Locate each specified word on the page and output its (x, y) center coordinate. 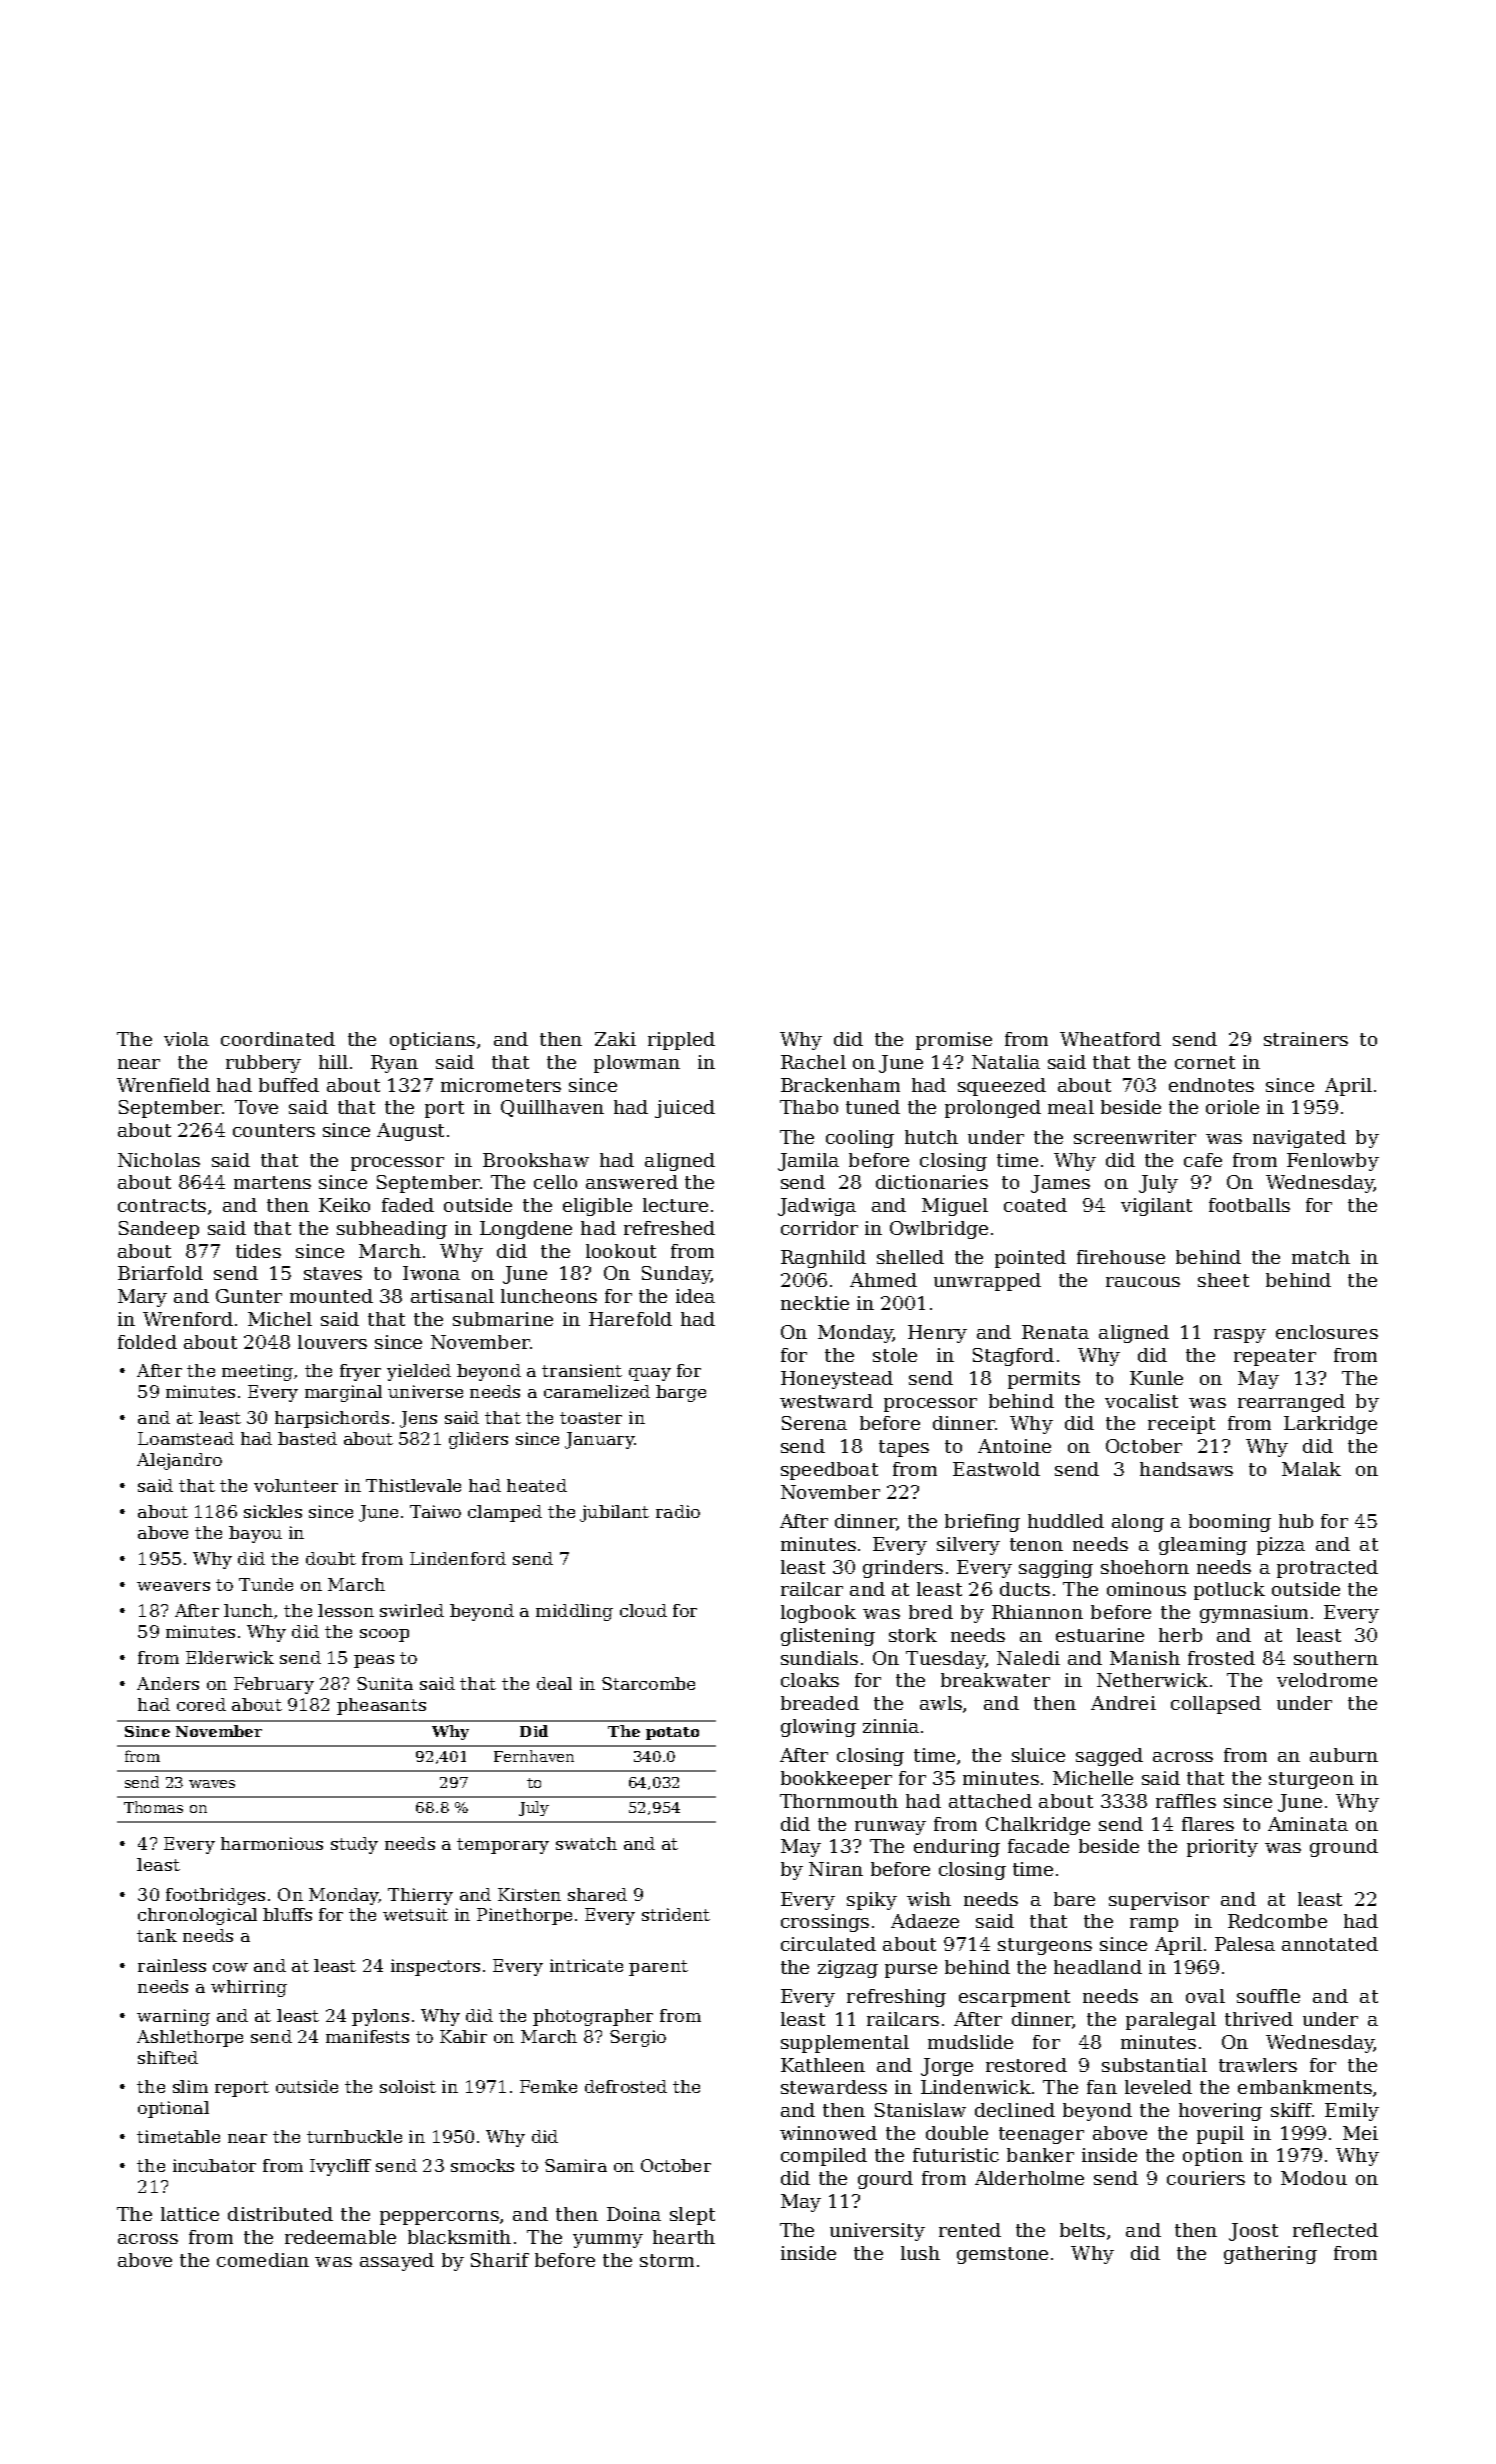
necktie (815, 1303)
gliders (478, 1440)
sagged (1109, 1757)
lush (920, 2253)
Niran (836, 1869)
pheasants (381, 1706)
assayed (397, 2262)
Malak (1311, 1469)
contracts (162, 1205)
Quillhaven (552, 1108)
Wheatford (1110, 1039)
